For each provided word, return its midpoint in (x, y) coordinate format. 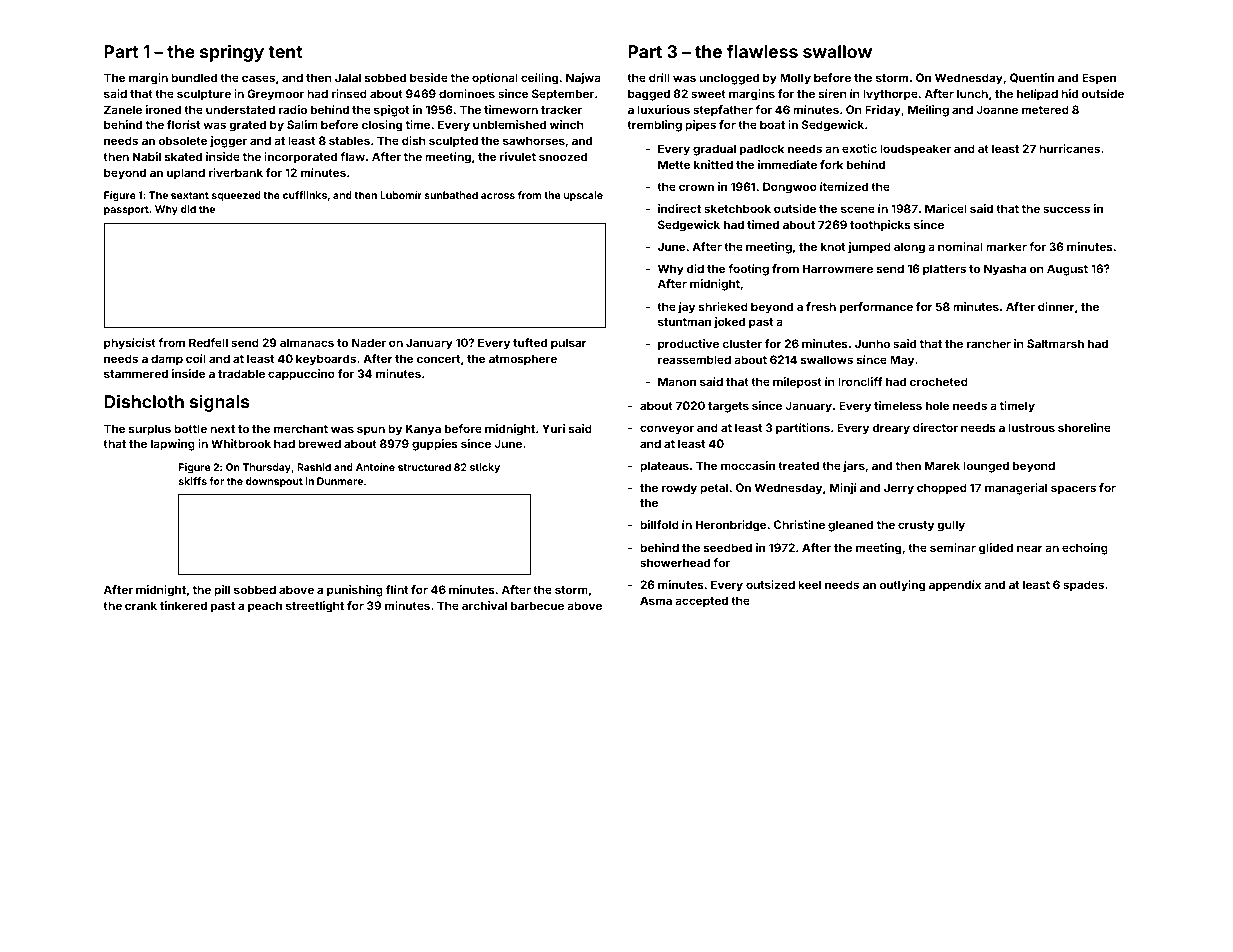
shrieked (723, 306)
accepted (701, 602)
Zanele (123, 109)
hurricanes (1069, 148)
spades (1083, 586)
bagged (649, 95)
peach (265, 607)
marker (1006, 246)
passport (126, 210)
